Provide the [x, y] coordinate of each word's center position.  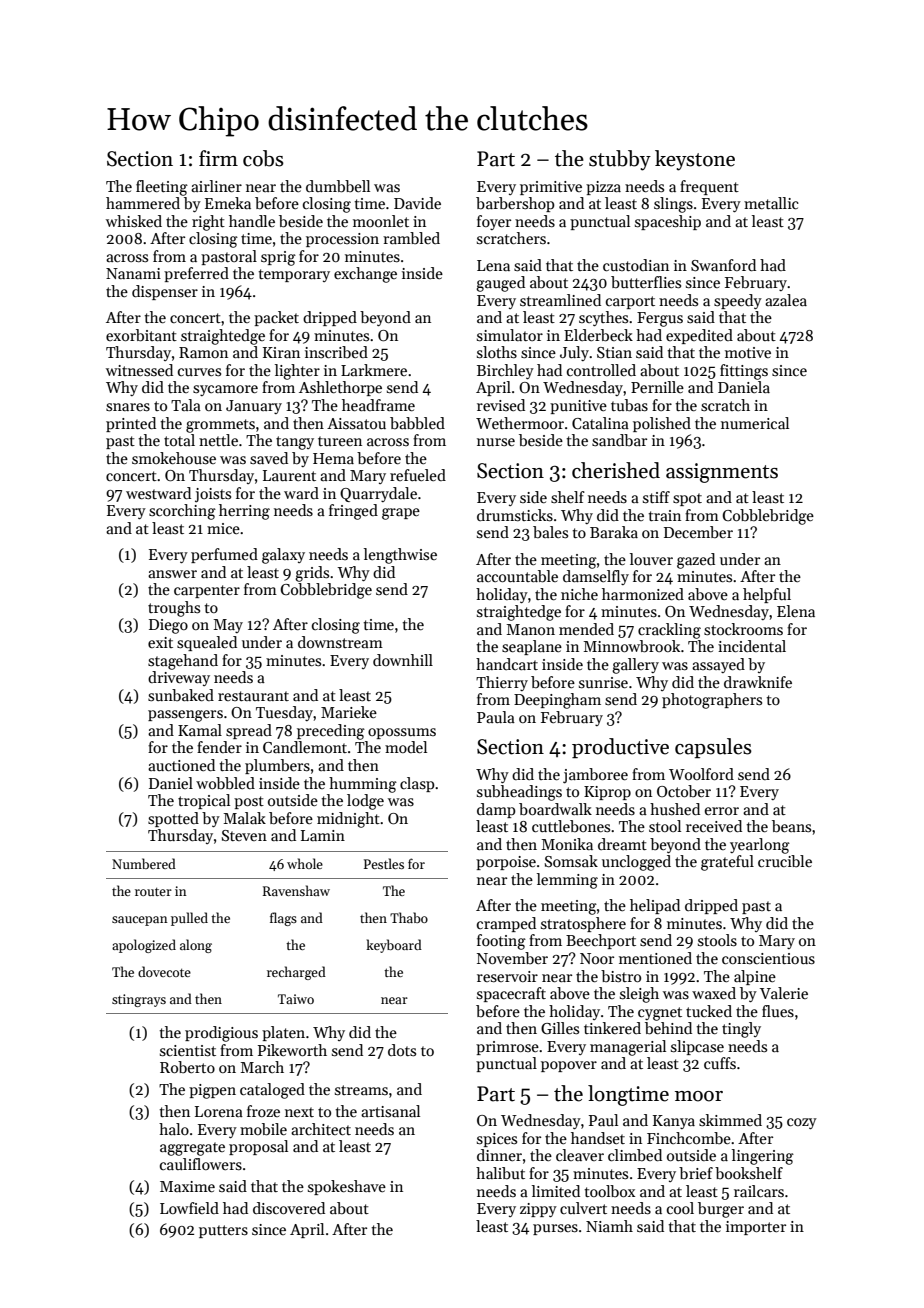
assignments [722, 473]
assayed [718, 665]
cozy [802, 1123]
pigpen [212, 1091]
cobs [263, 158]
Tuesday [284, 713]
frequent [709, 187]
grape [401, 514]
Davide [417, 203]
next [299, 1112]
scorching [182, 512]
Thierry [502, 683]
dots [402, 1050]
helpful [767, 595]
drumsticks [515, 515]
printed [131, 424]
